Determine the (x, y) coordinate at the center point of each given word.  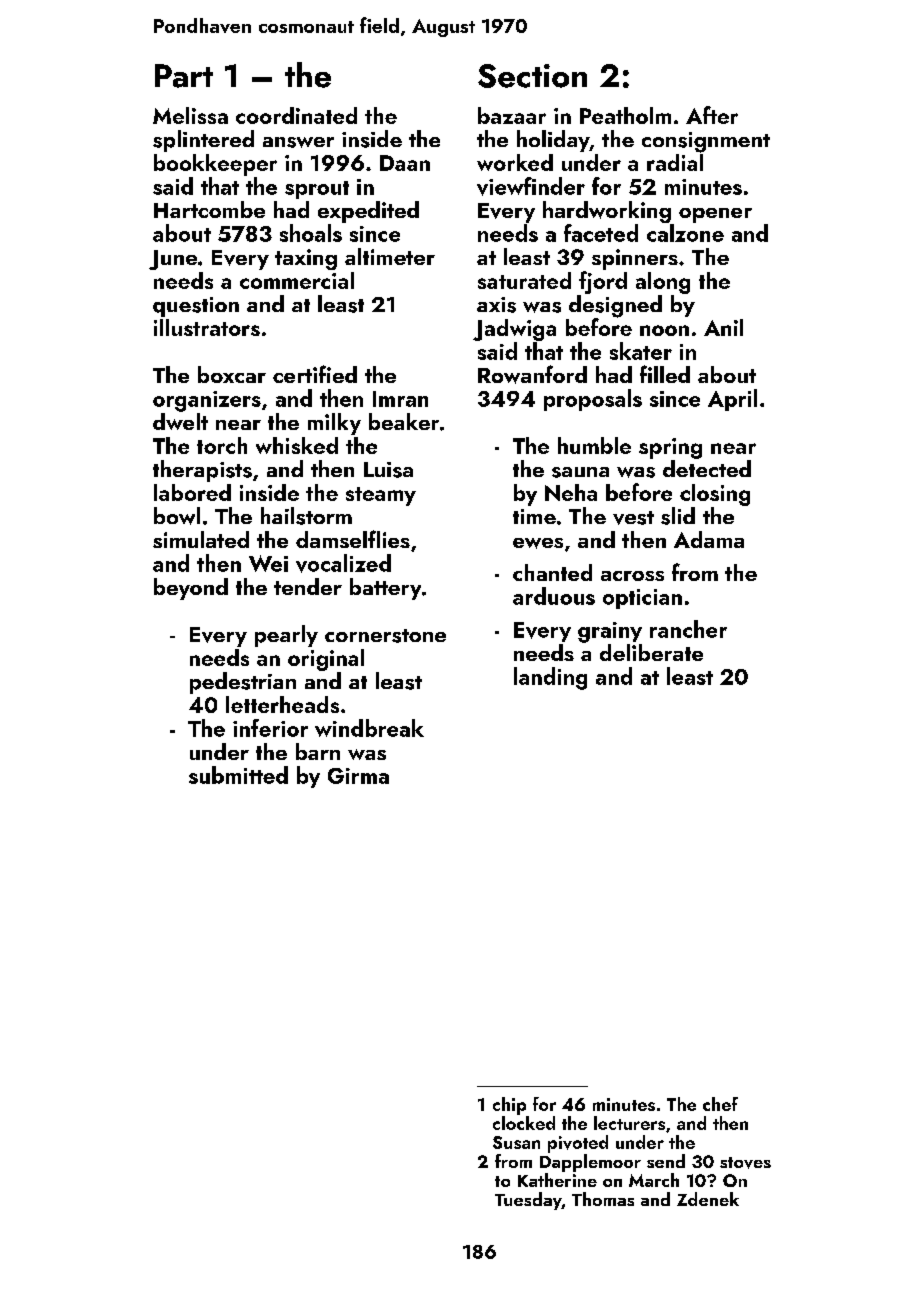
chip (509, 1106)
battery (385, 589)
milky (334, 424)
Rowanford (532, 374)
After (712, 115)
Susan (516, 1142)
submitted (238, 775)
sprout (317, 190)
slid (678, 516)
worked (515, 162)
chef (720, 1104)
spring (670, 448)
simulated (201, 539)
